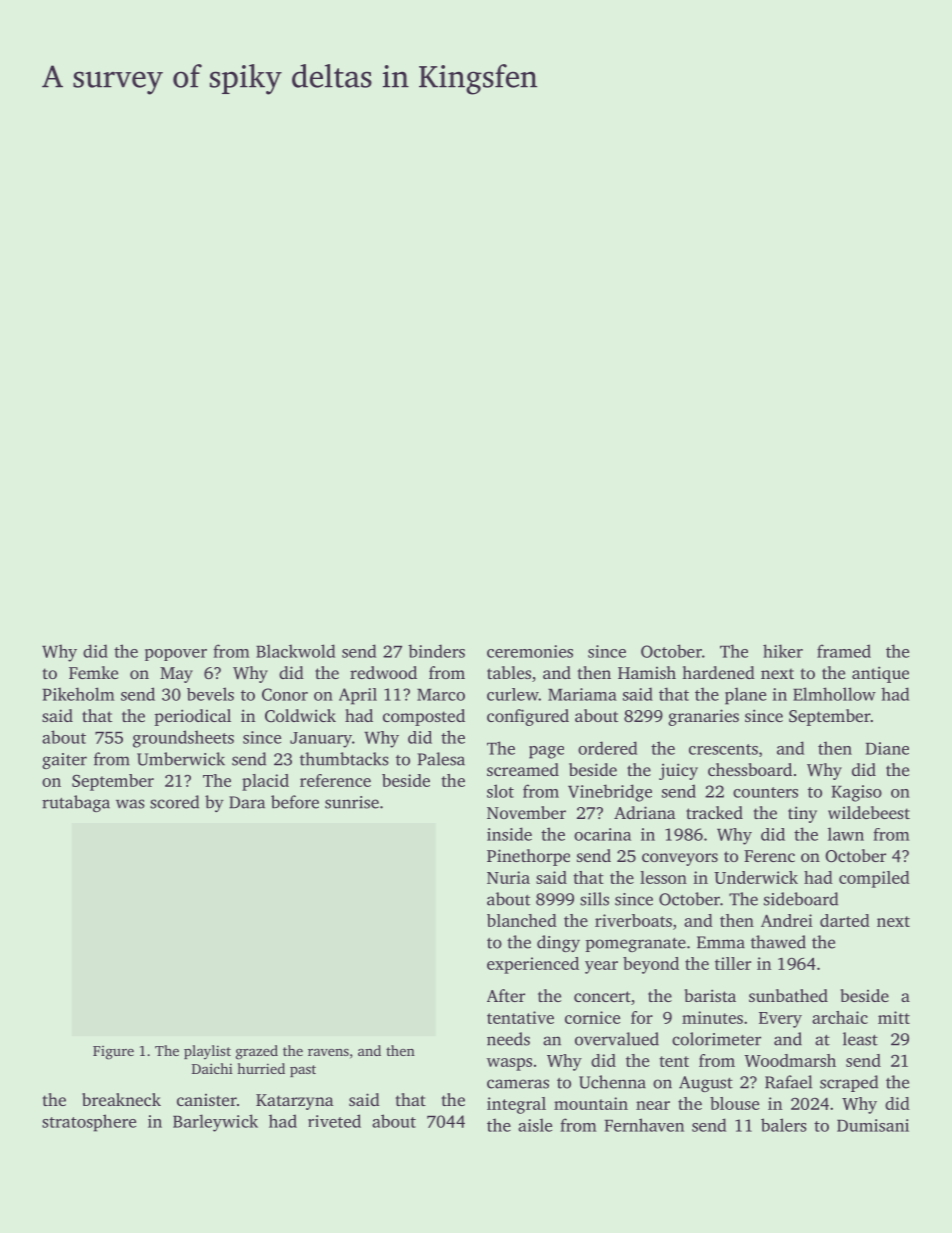 The height and width of the screenshot is (1233, 952). I want to click on stratosphere, so click(89, 1123).
